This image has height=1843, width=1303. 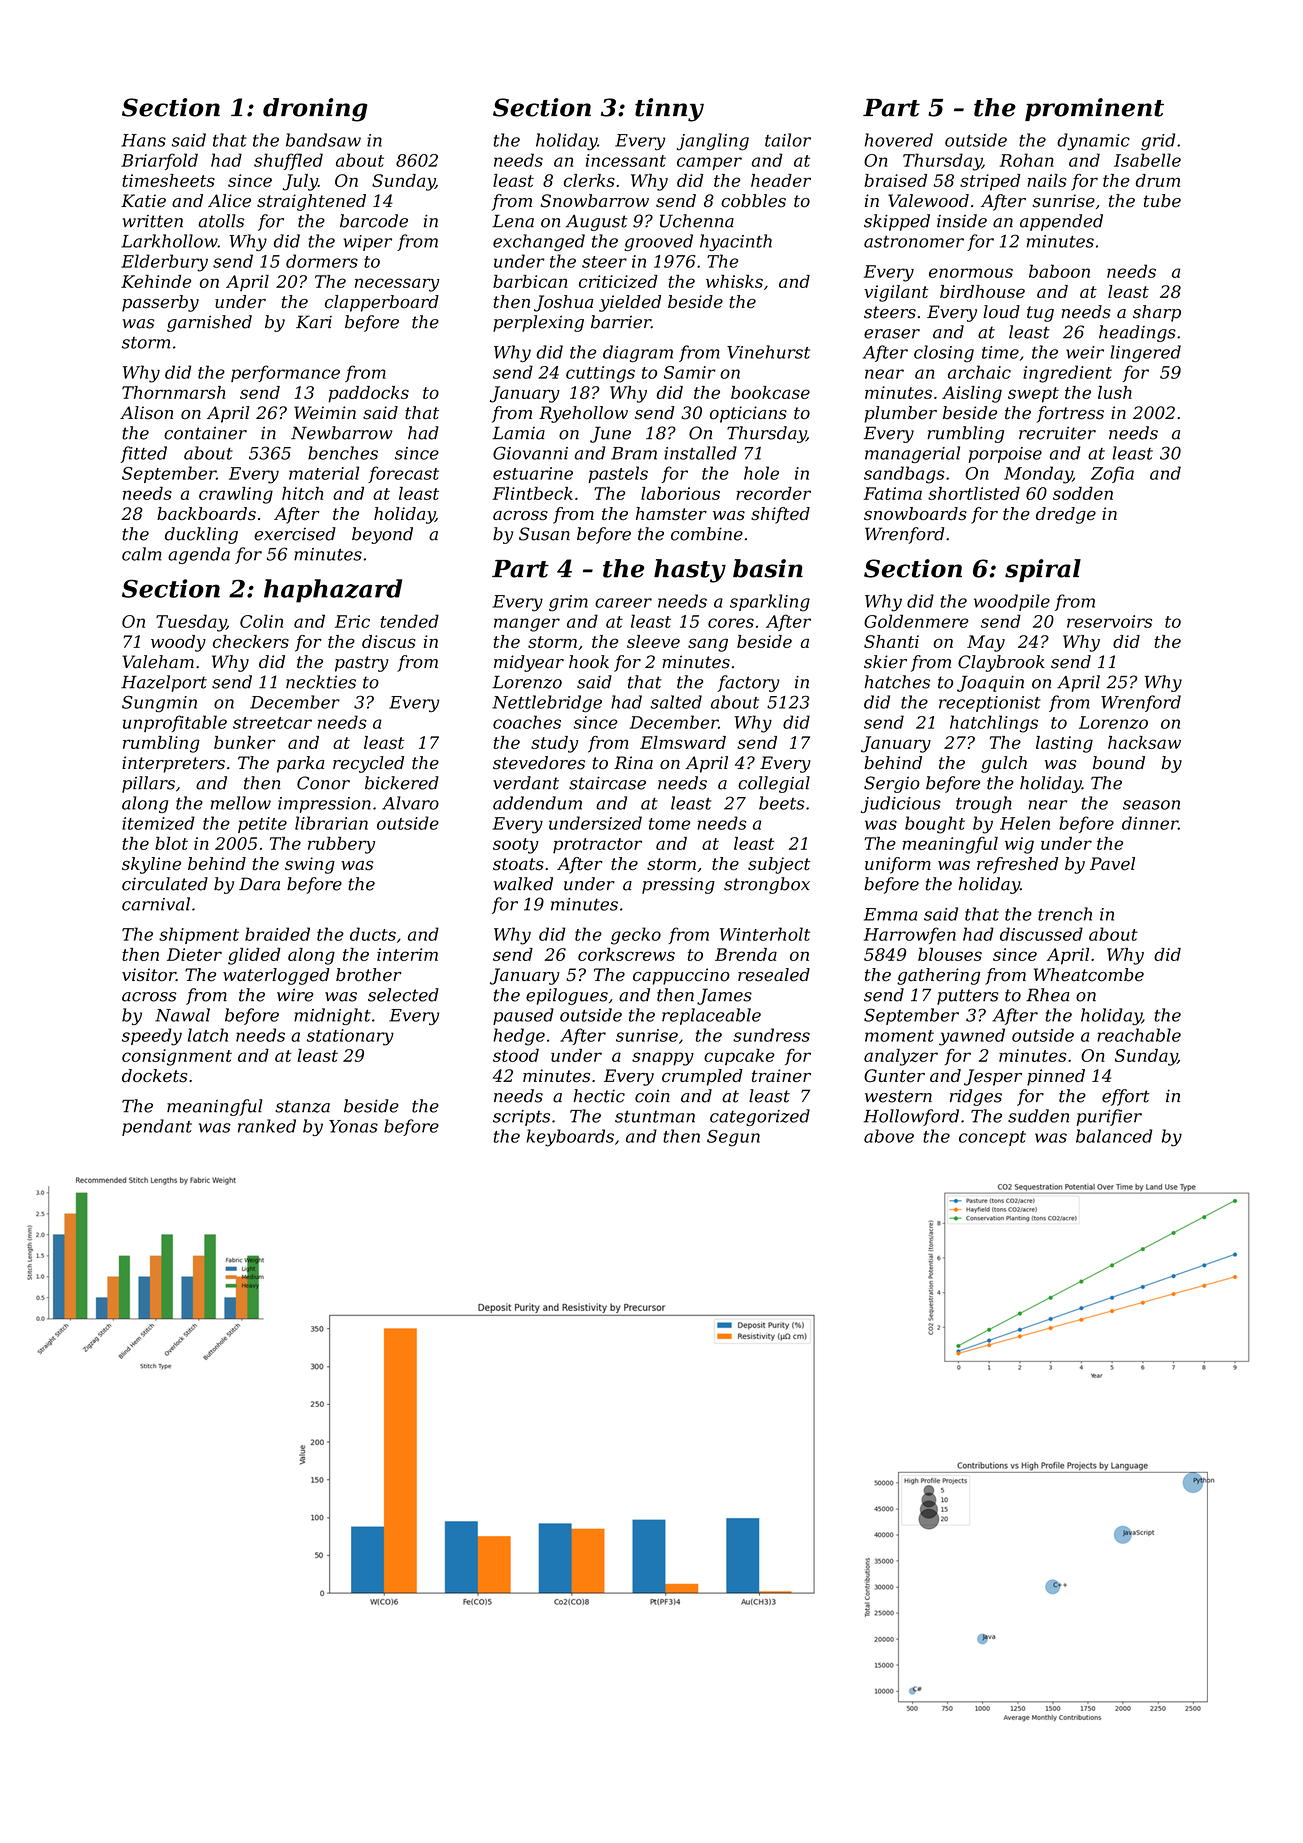 I want to click on Goldenmere, so click(x=916, y=621).
